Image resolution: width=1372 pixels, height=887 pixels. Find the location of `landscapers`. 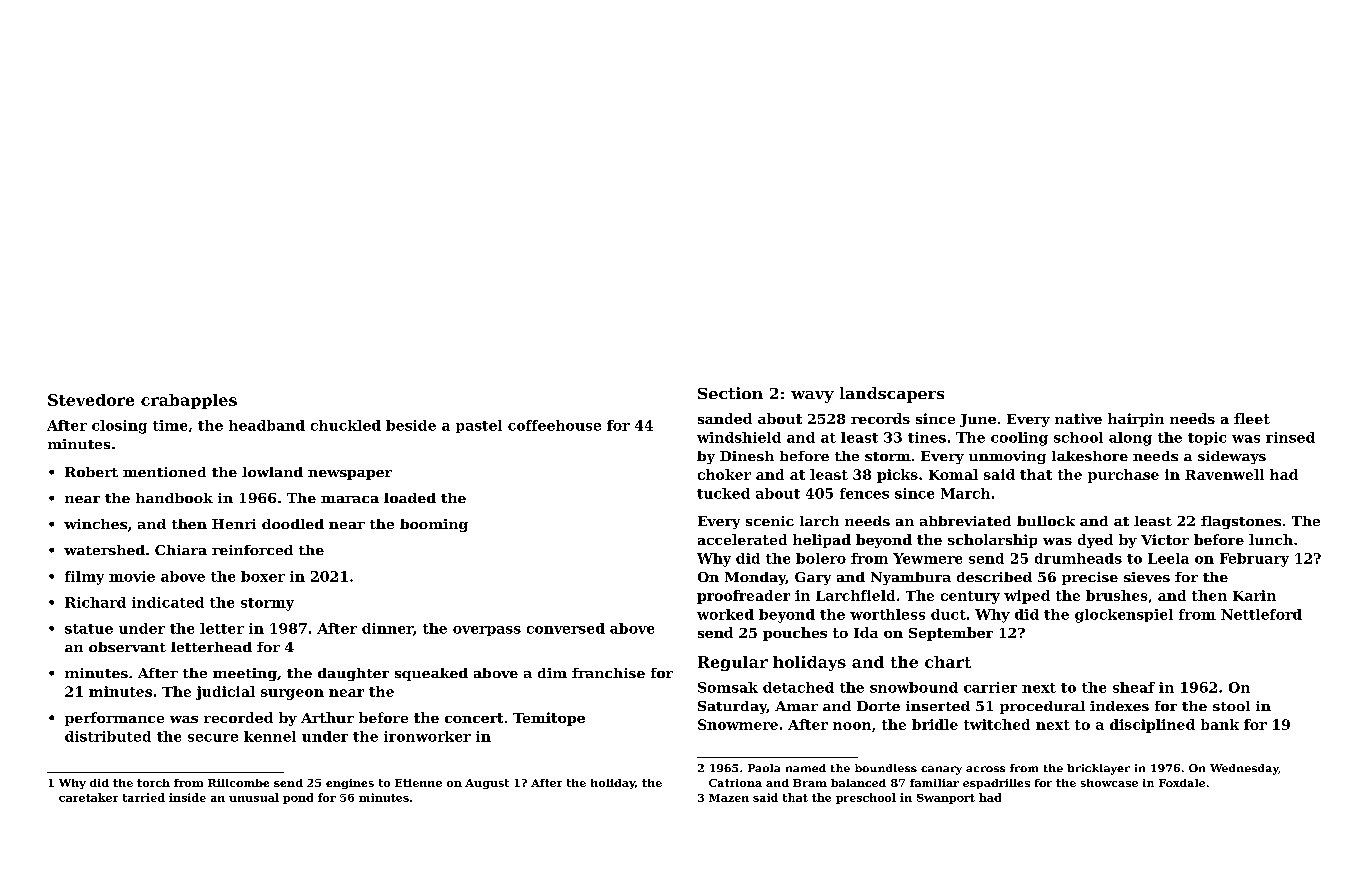

landscapers is located at coordinates (892, 395).
